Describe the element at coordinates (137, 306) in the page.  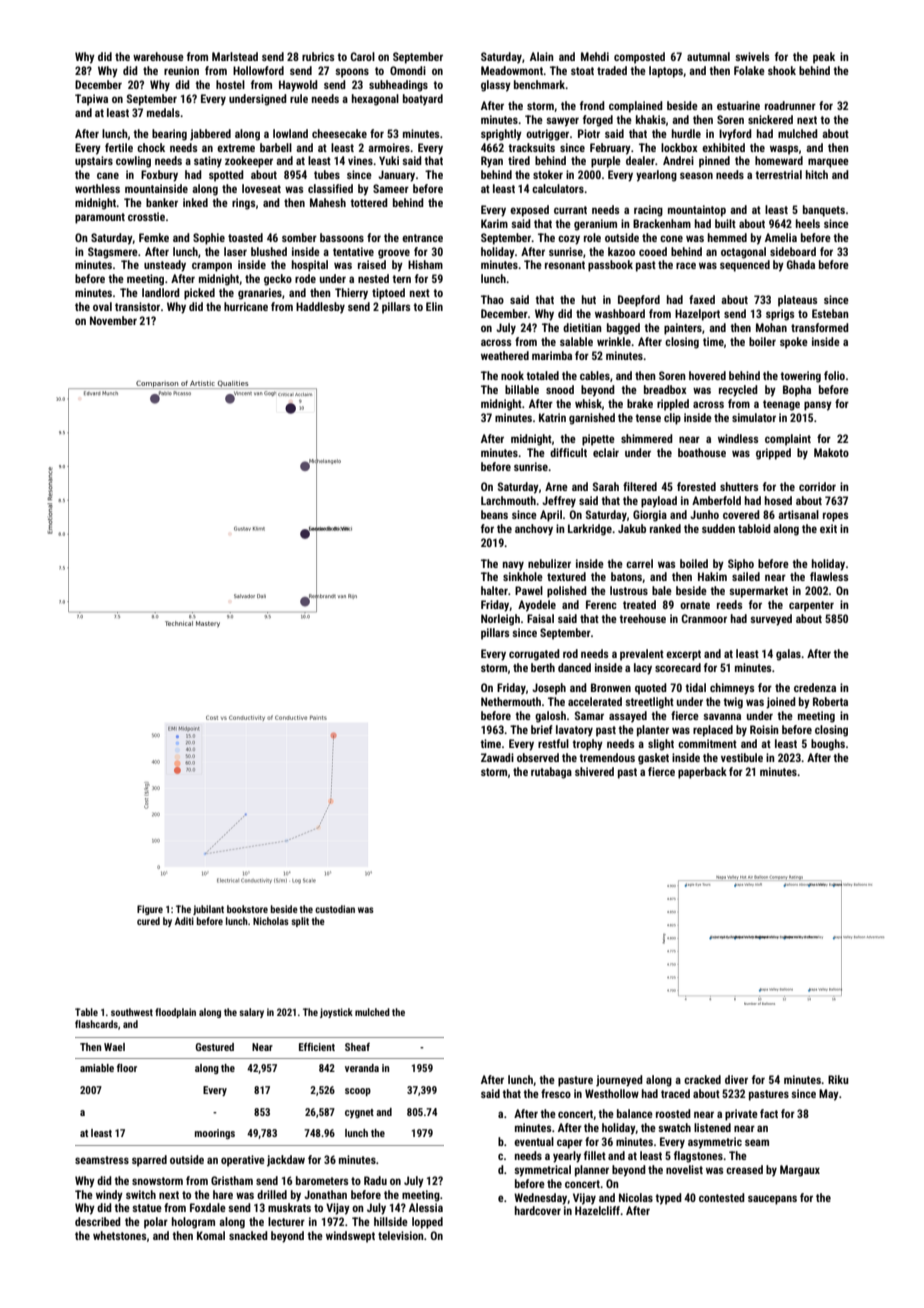
I see `transistor` at that location.
